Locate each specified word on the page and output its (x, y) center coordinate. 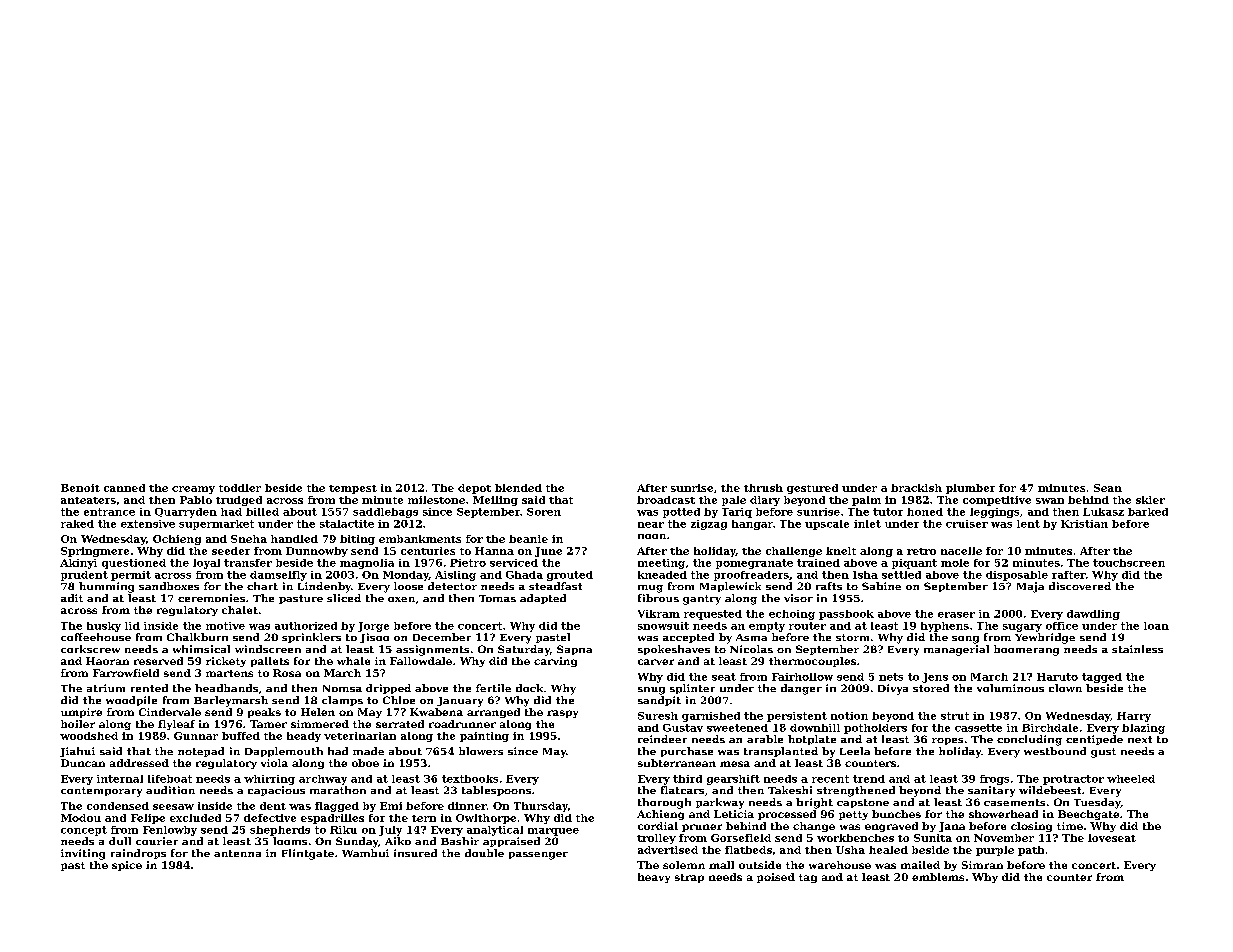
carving (555, 662)
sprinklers (311, 638)
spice (127, 866)
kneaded (662, 575)
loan (1156, 626)
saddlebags (385, 513)
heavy (654, 878)
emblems (938, 877)
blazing (1143, 729)
